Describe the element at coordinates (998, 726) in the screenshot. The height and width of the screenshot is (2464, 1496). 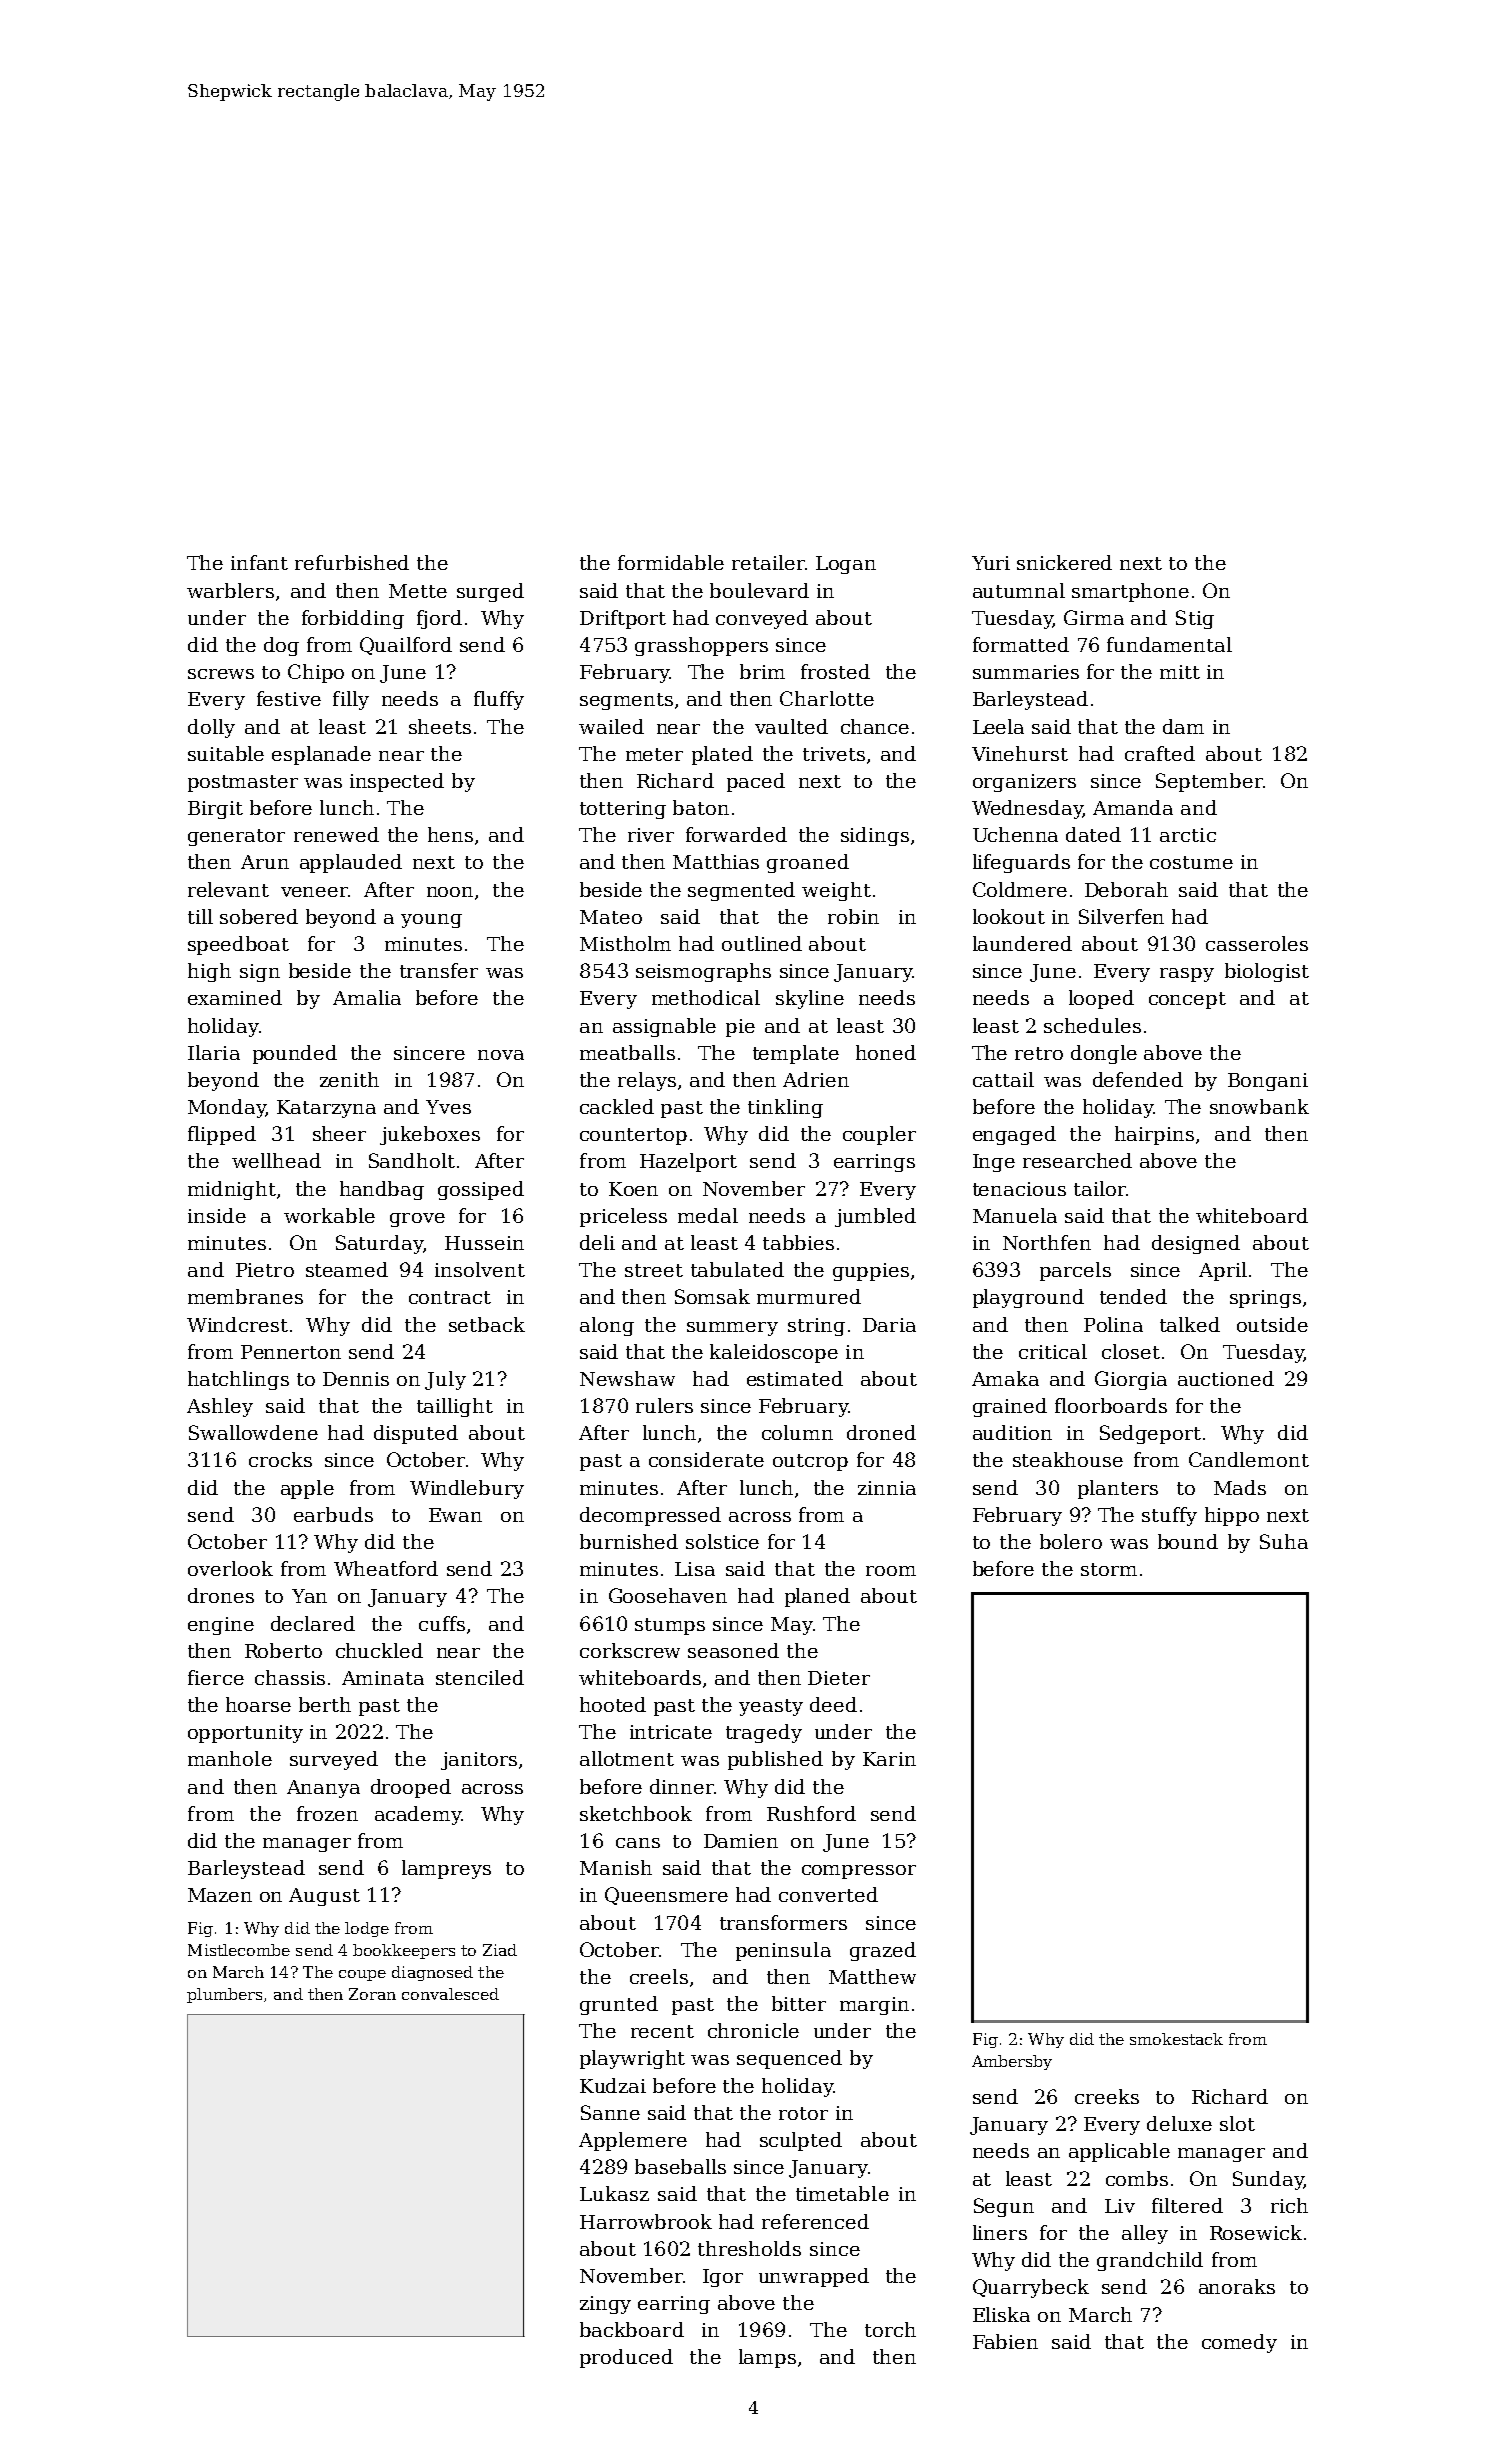
I see `Leela` at that location.
